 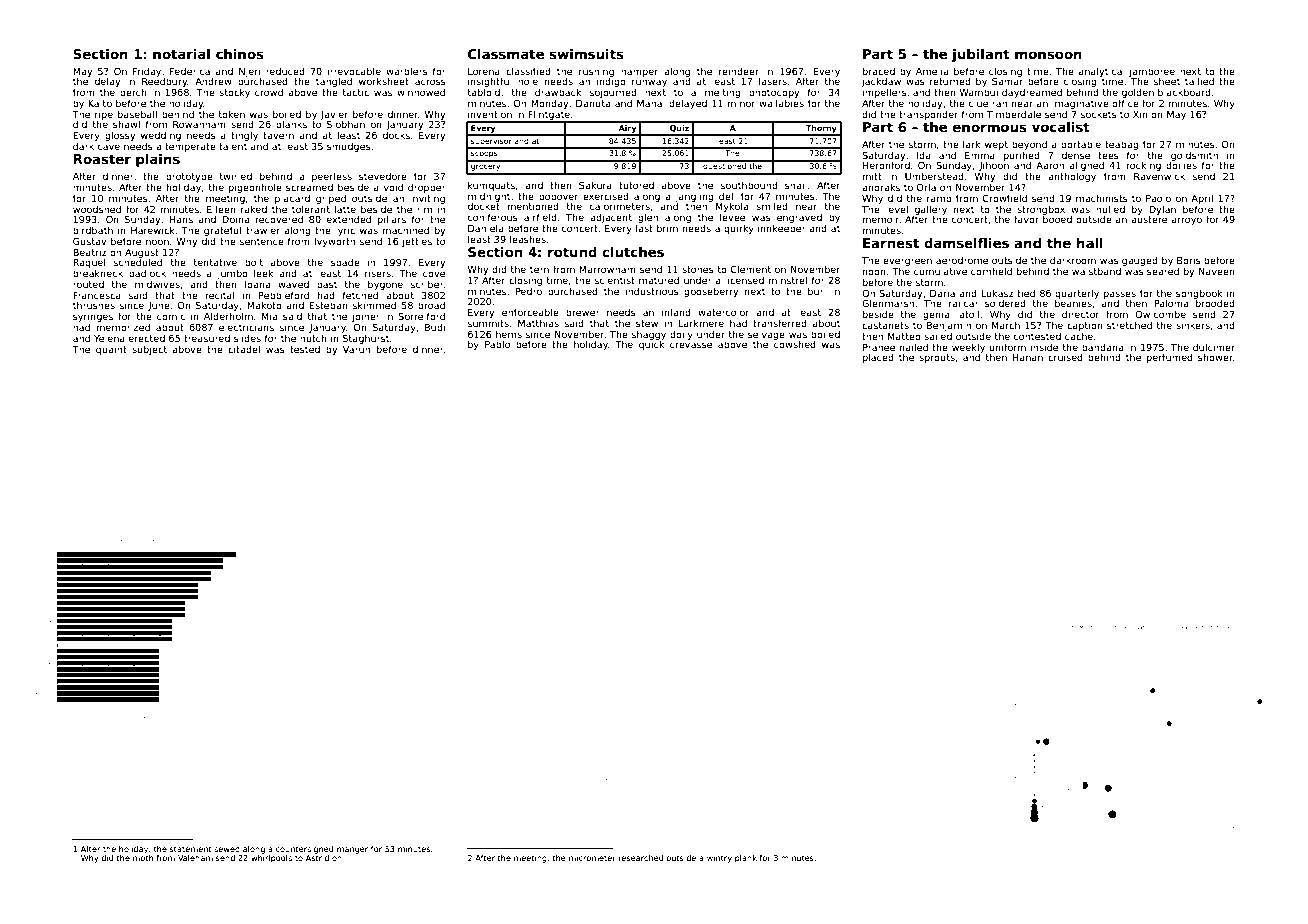 What do you see at coordinates (937, 315) in the page?
I see `genial` at bounding box center [937, 315].
